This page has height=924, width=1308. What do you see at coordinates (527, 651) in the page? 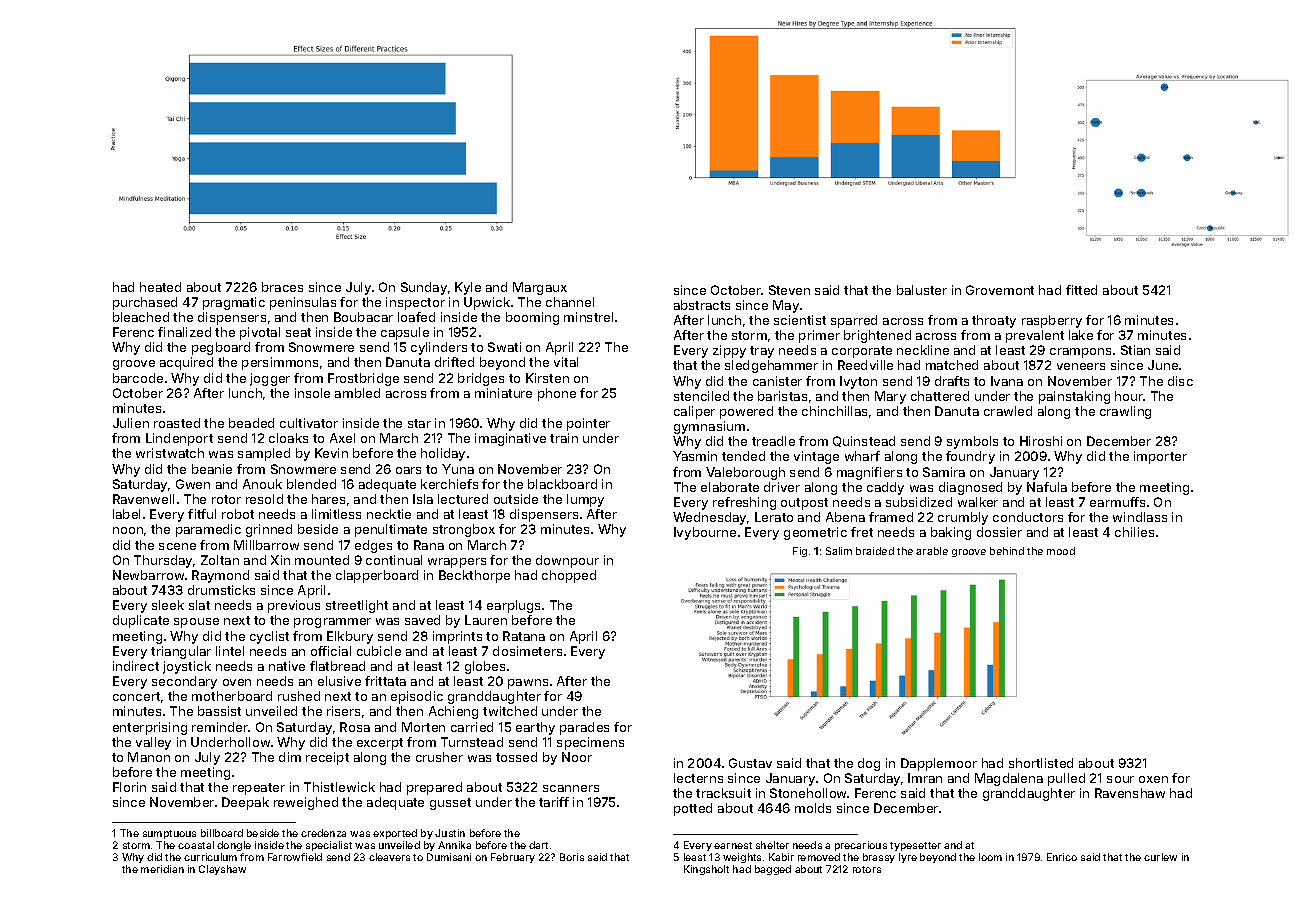
I see `dosimeters` at bounding box center [527, 651].
